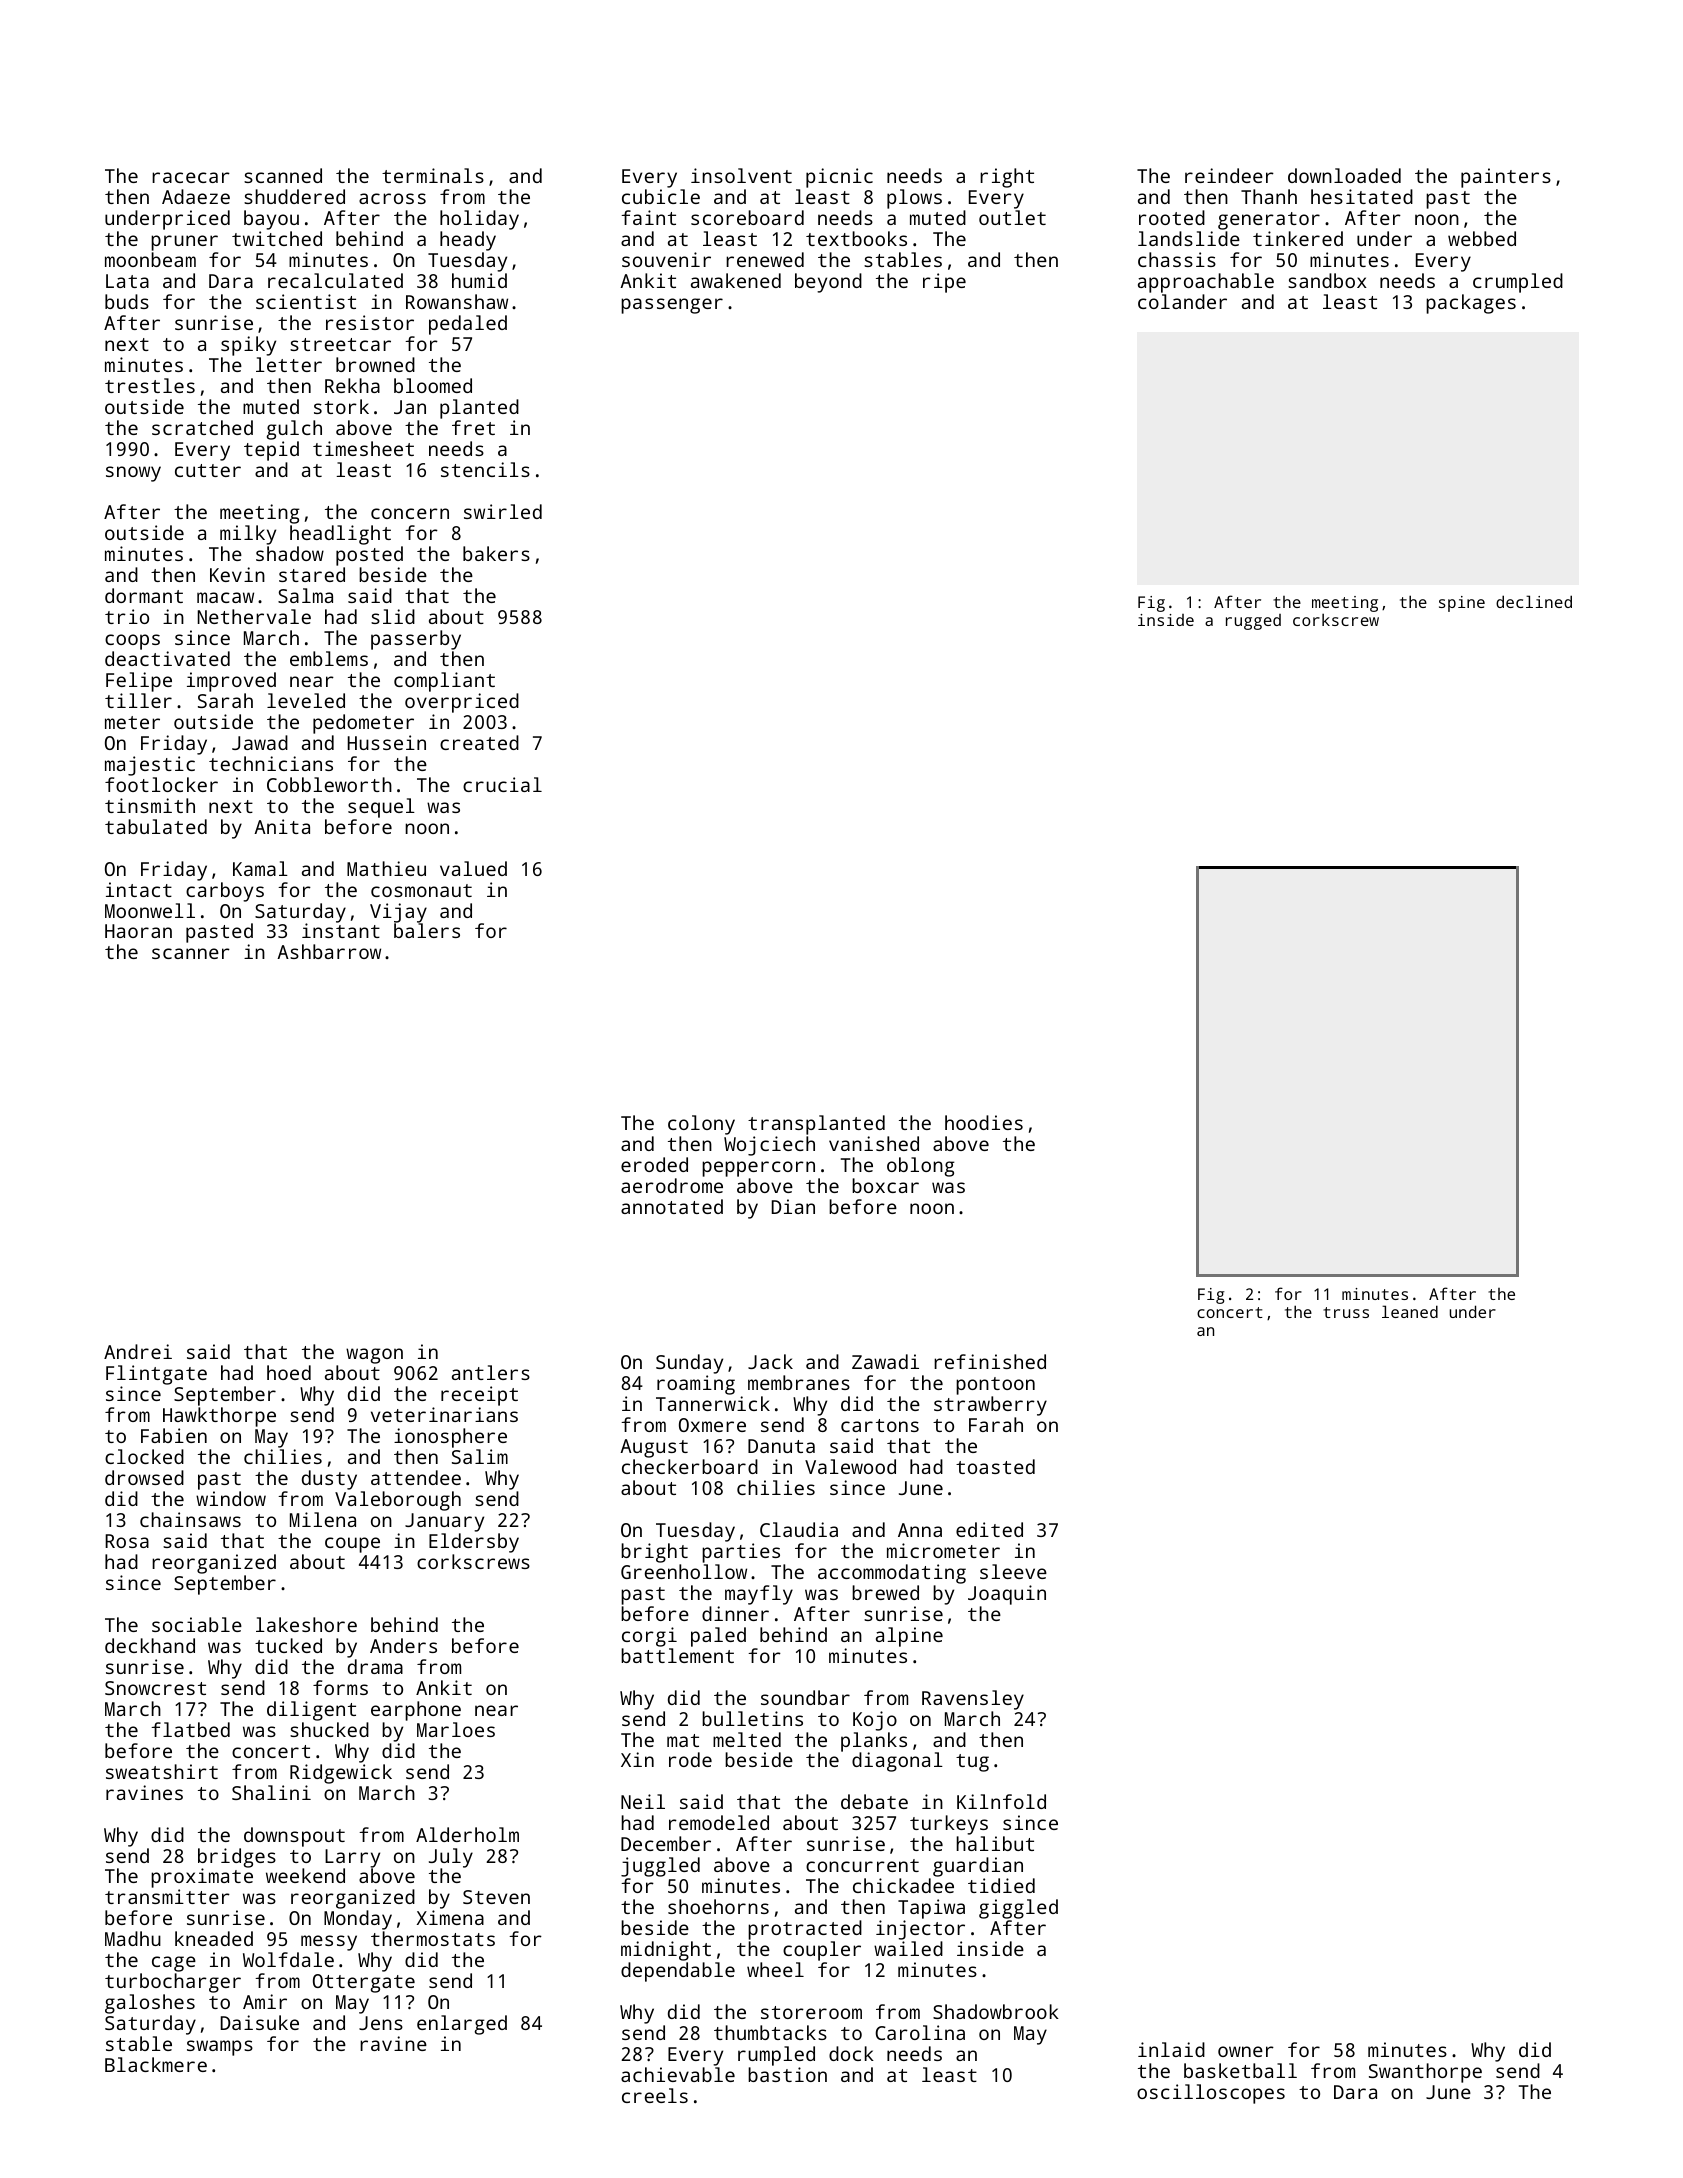 Image resolution: width=1683 pixels, height=2178 pixels. What do you see at coordinates (655, 2095) in the image?
I see `creels` at bounding box center [655, 2095].
